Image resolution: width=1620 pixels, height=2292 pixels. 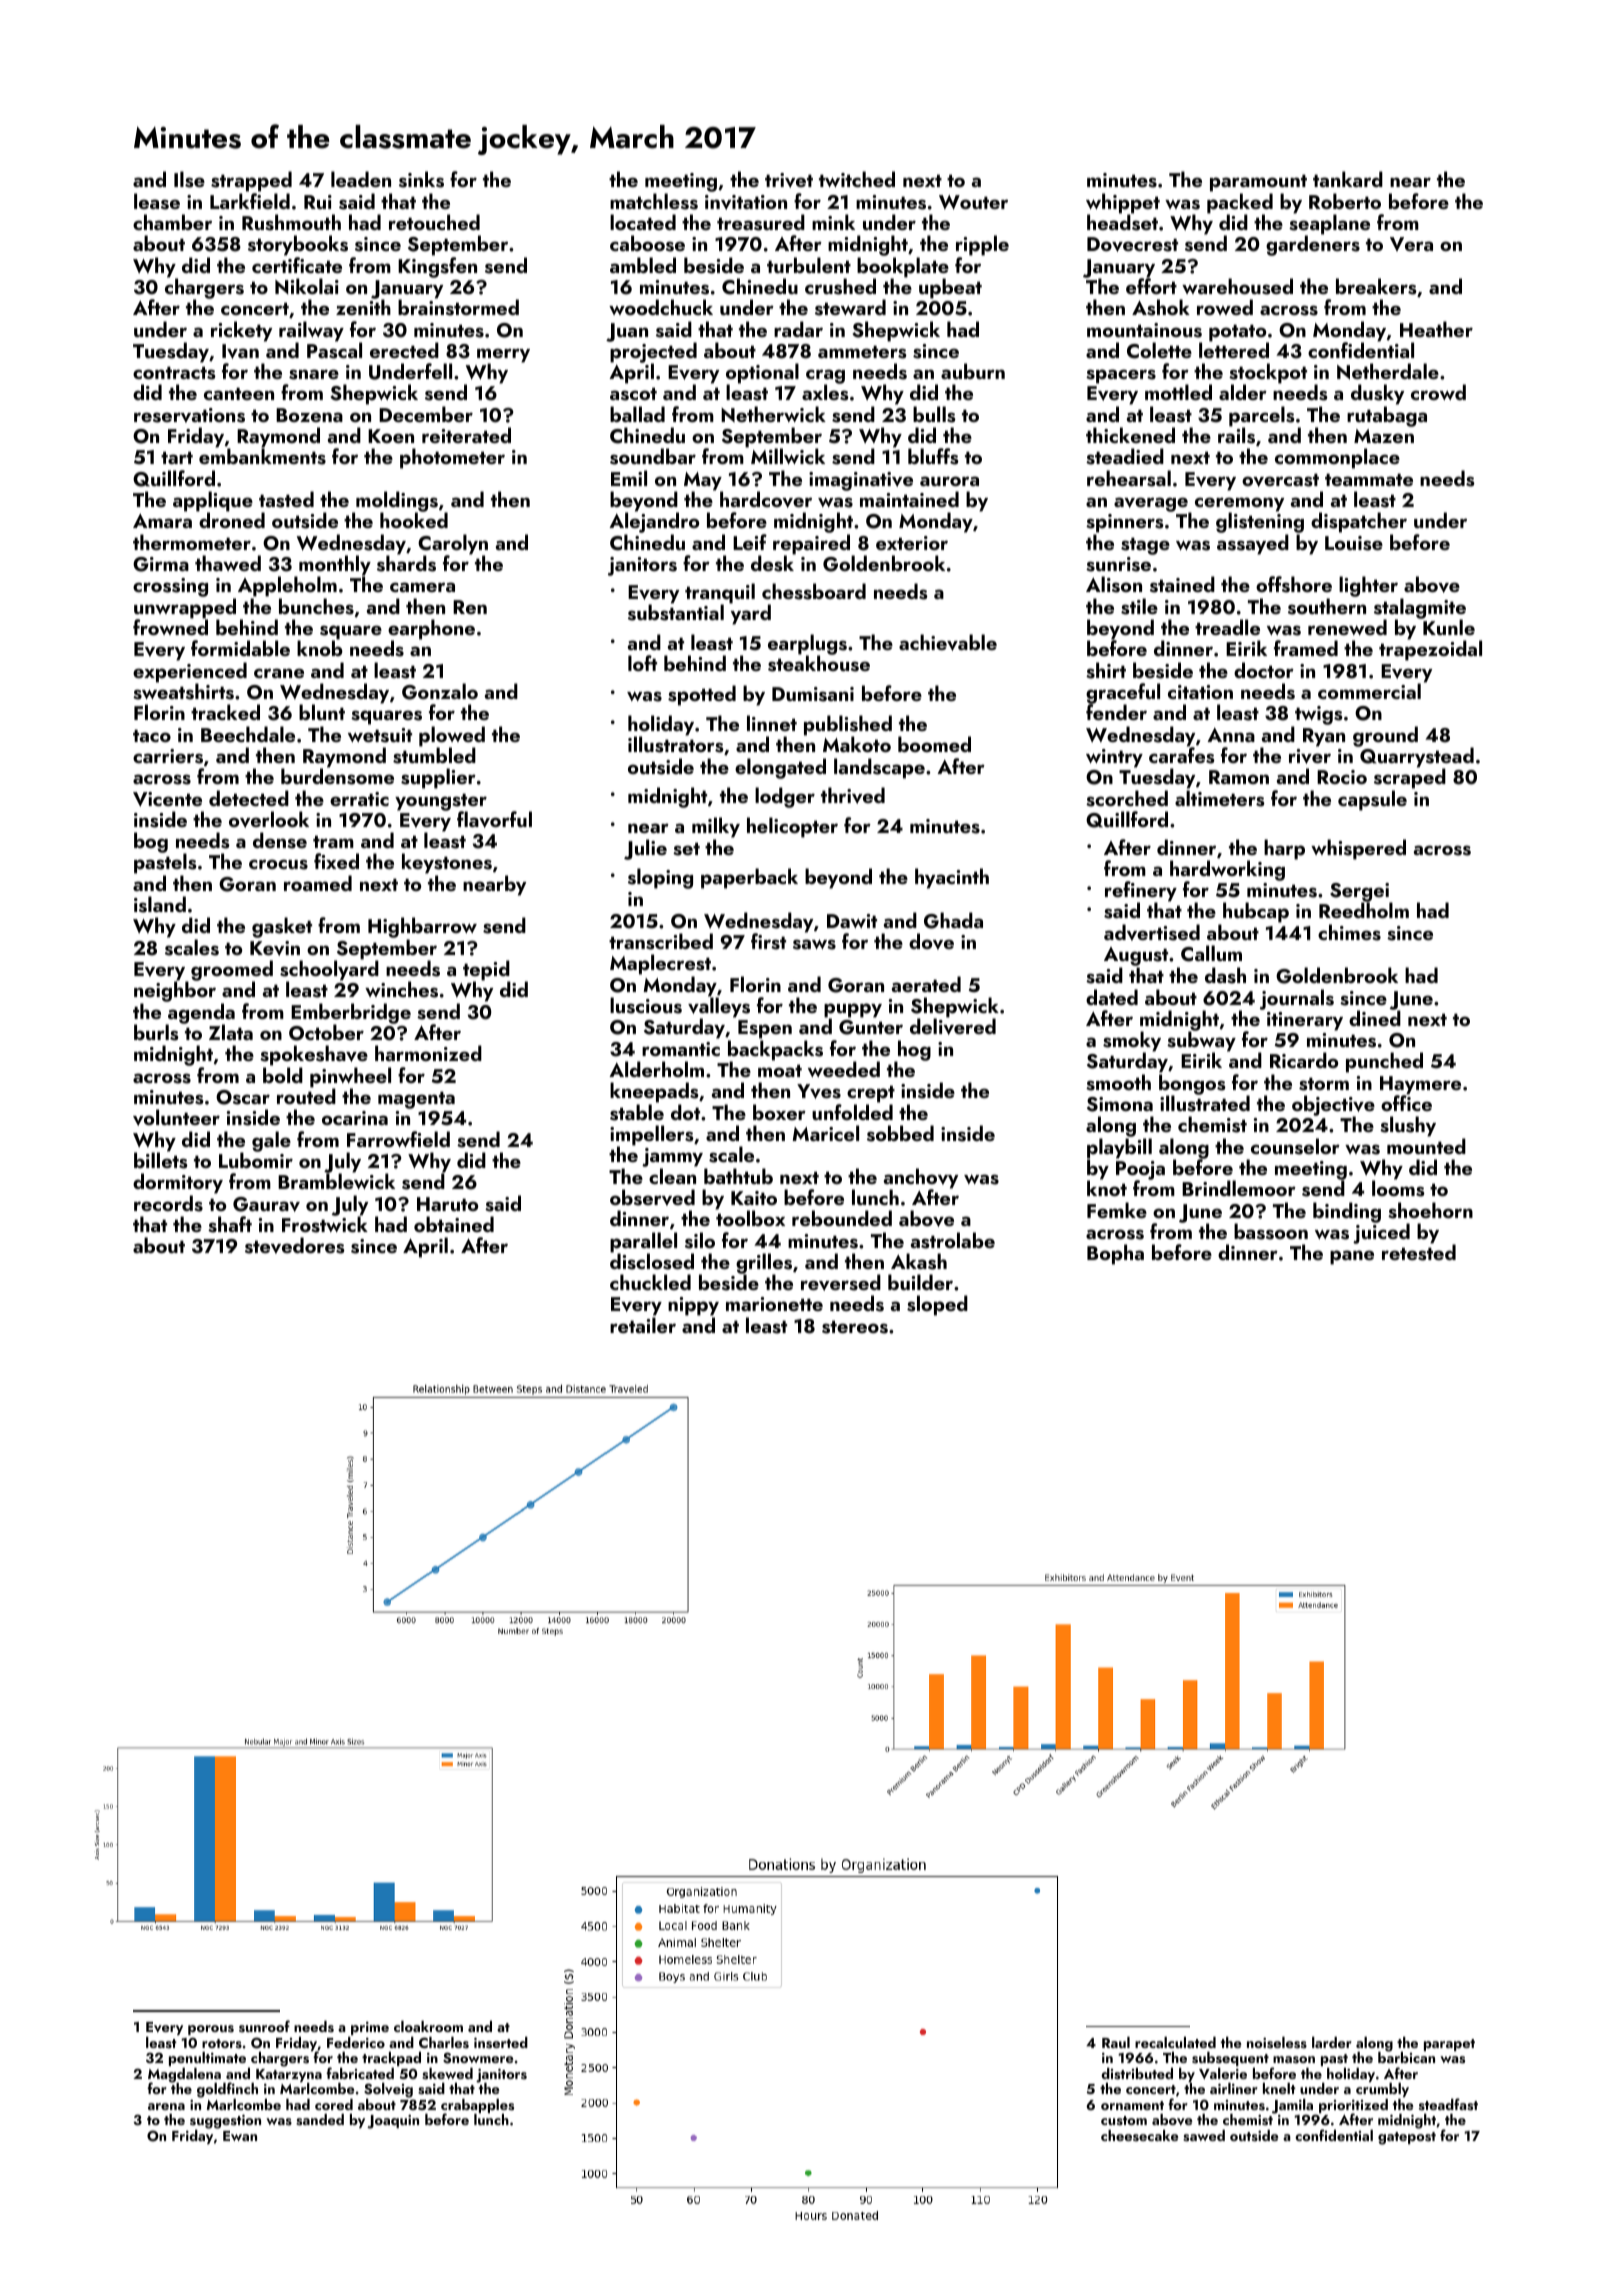 I want to click on Farrowfield, so click(x=398, y=1139).
